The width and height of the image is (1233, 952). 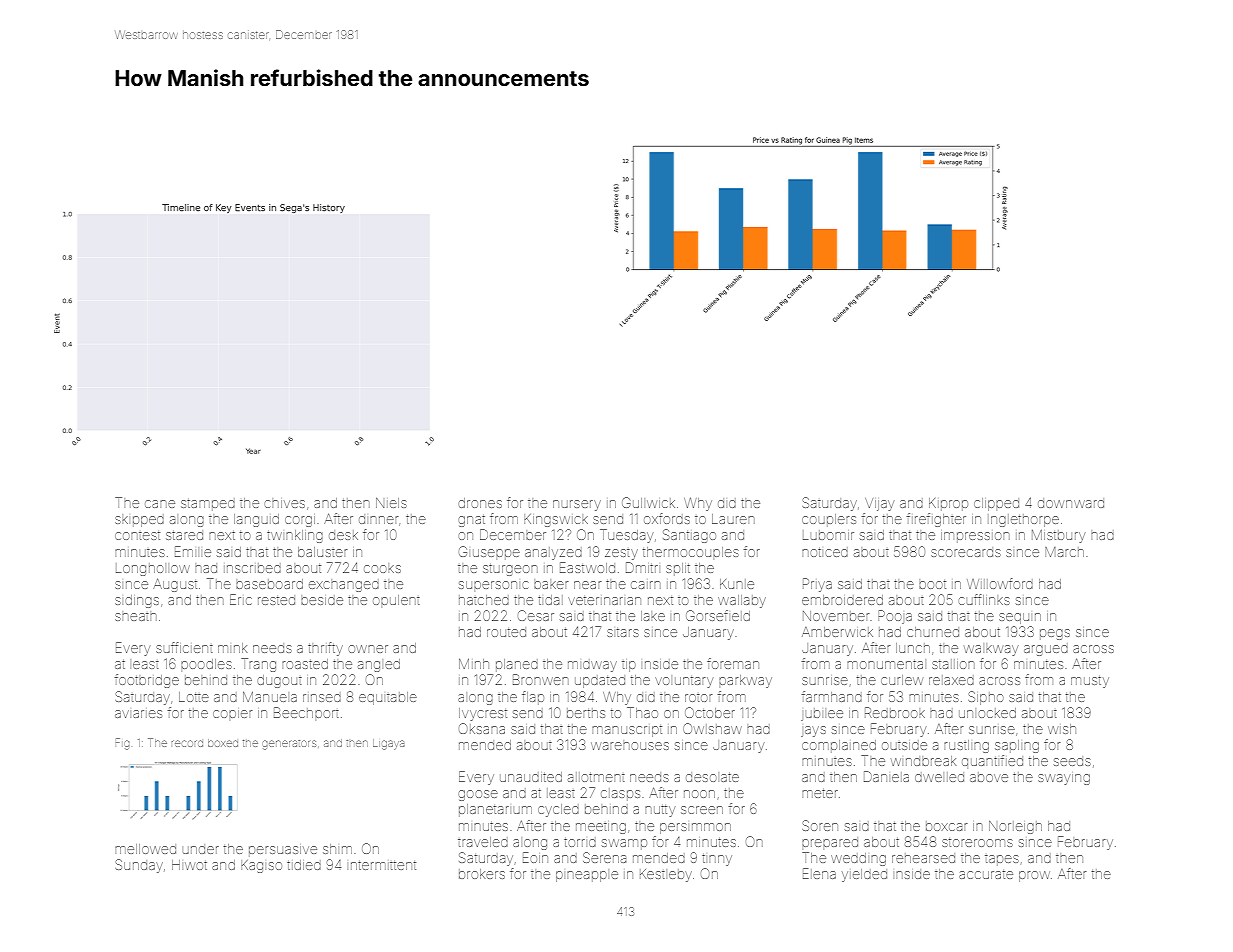 I want to click on warehouses, so click(x=630, y=746).
